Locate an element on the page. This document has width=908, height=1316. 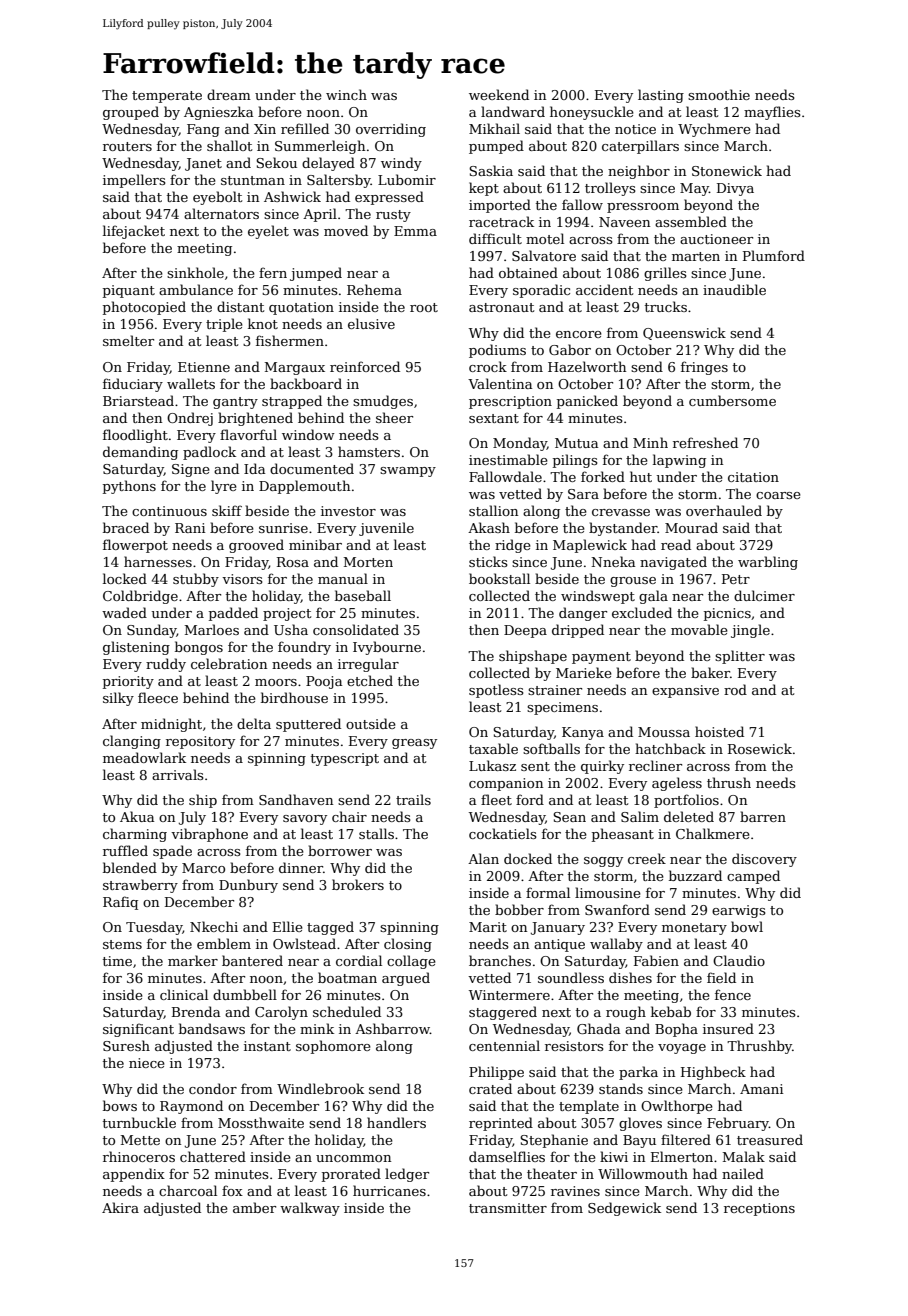
Mossthwaite is located at coordinates (261, 1122).
